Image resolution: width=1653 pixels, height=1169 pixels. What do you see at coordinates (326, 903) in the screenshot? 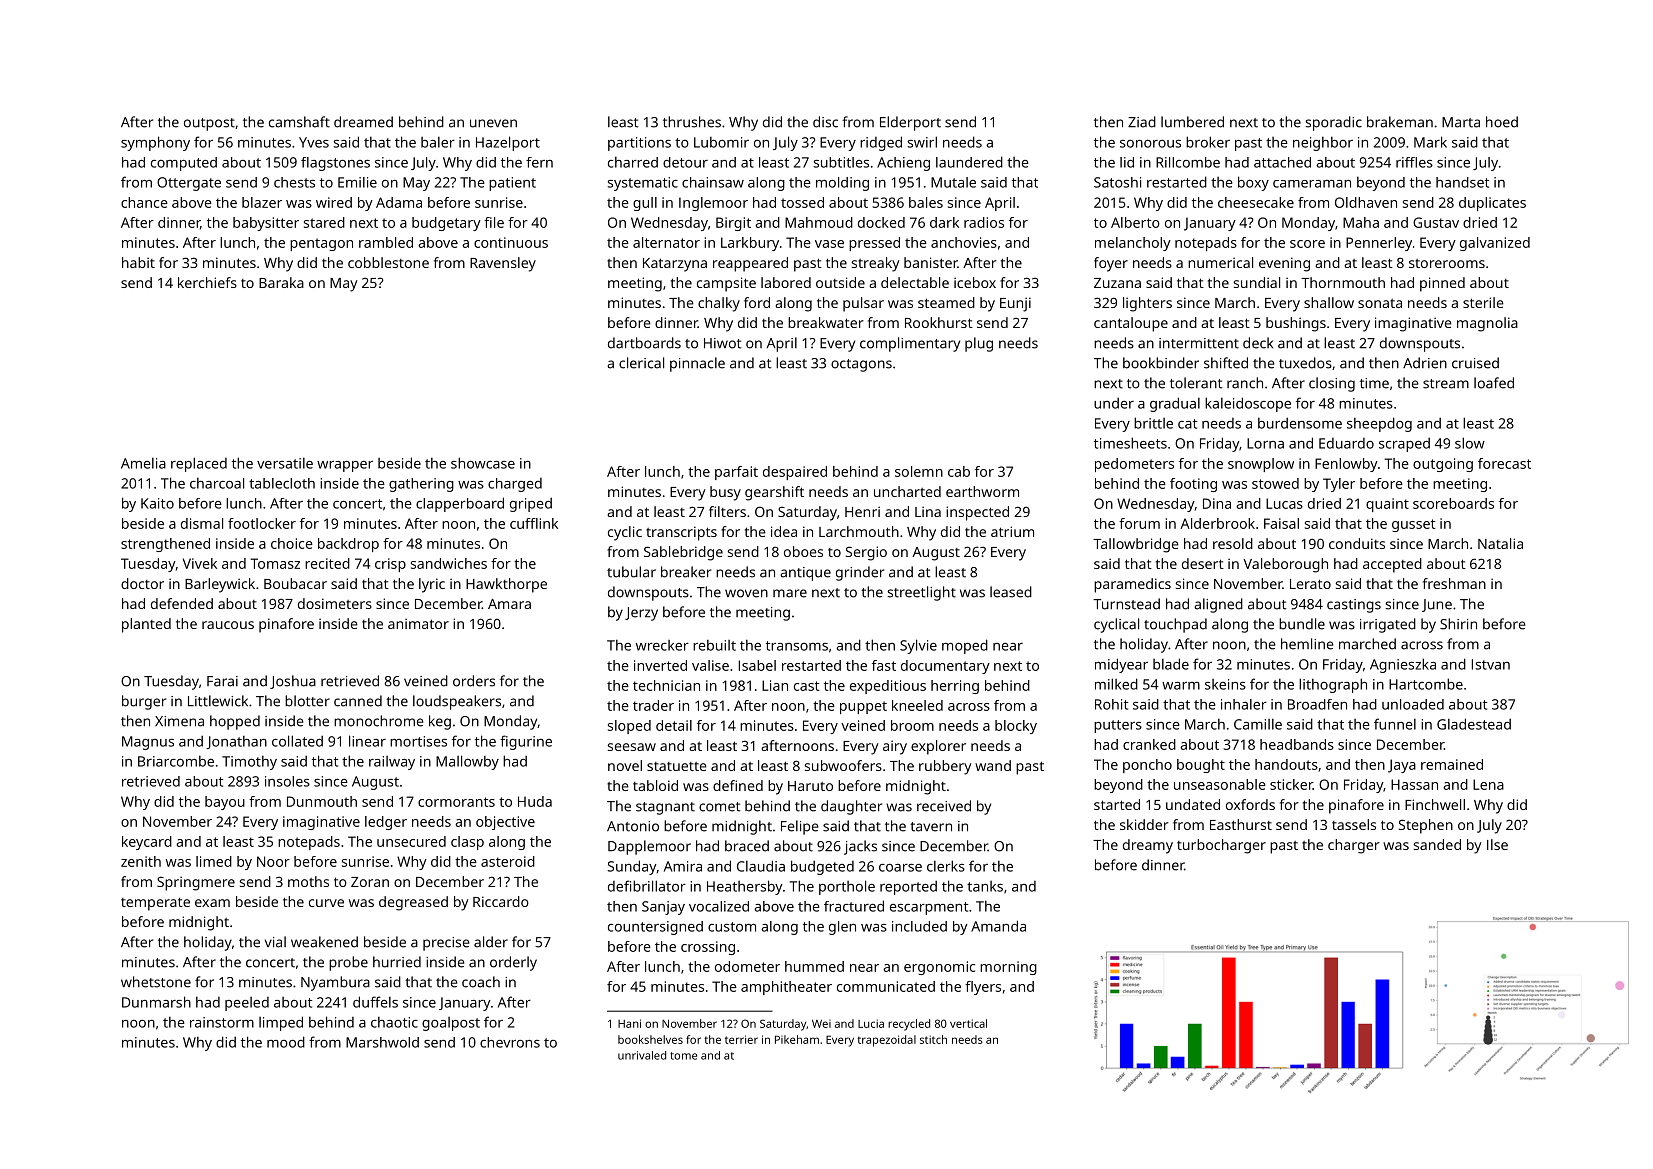
I see `curve` at bounding box center [326, 903].
